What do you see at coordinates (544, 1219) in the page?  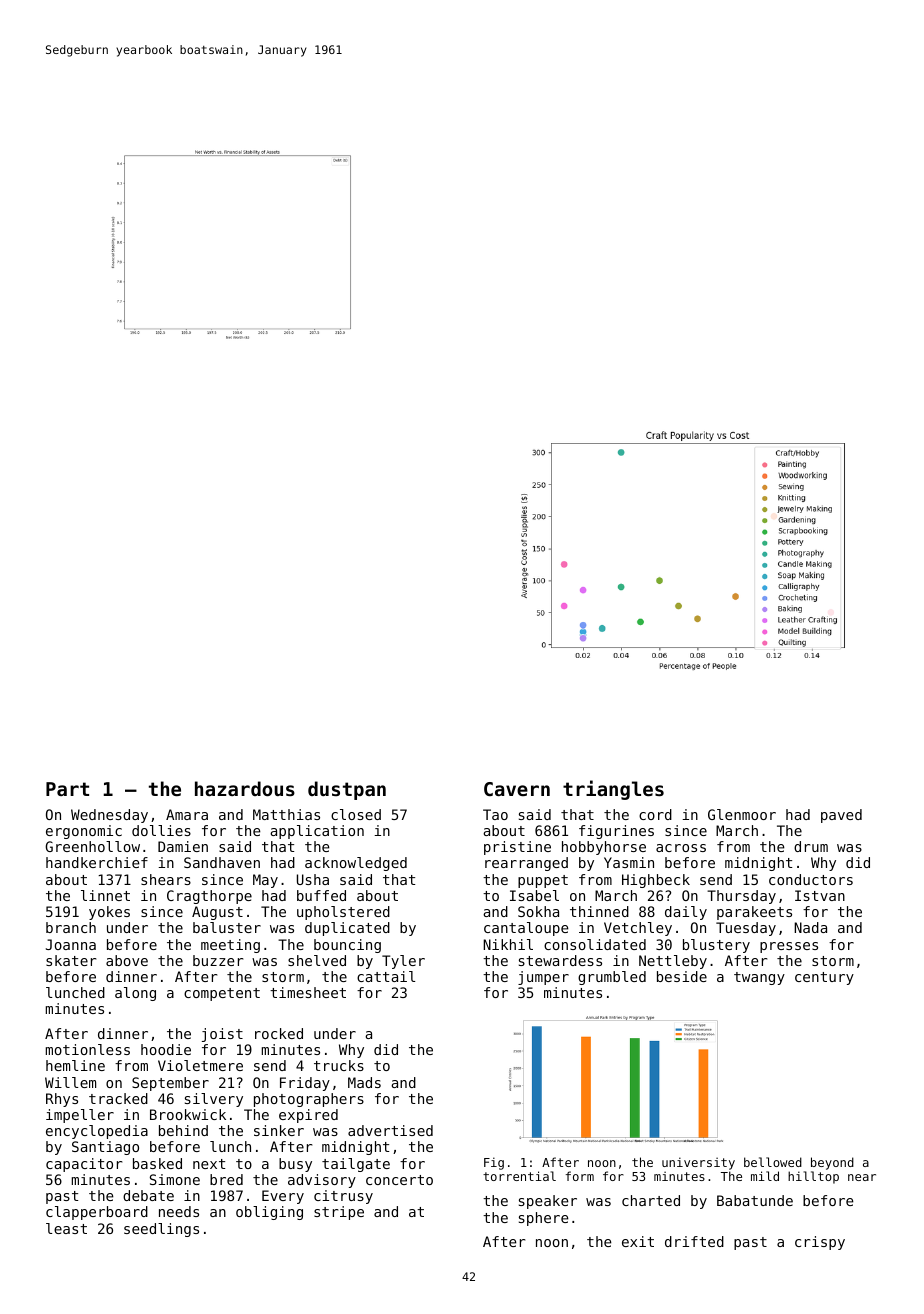 I see `sphere` at bounding box center [544, 1219].
